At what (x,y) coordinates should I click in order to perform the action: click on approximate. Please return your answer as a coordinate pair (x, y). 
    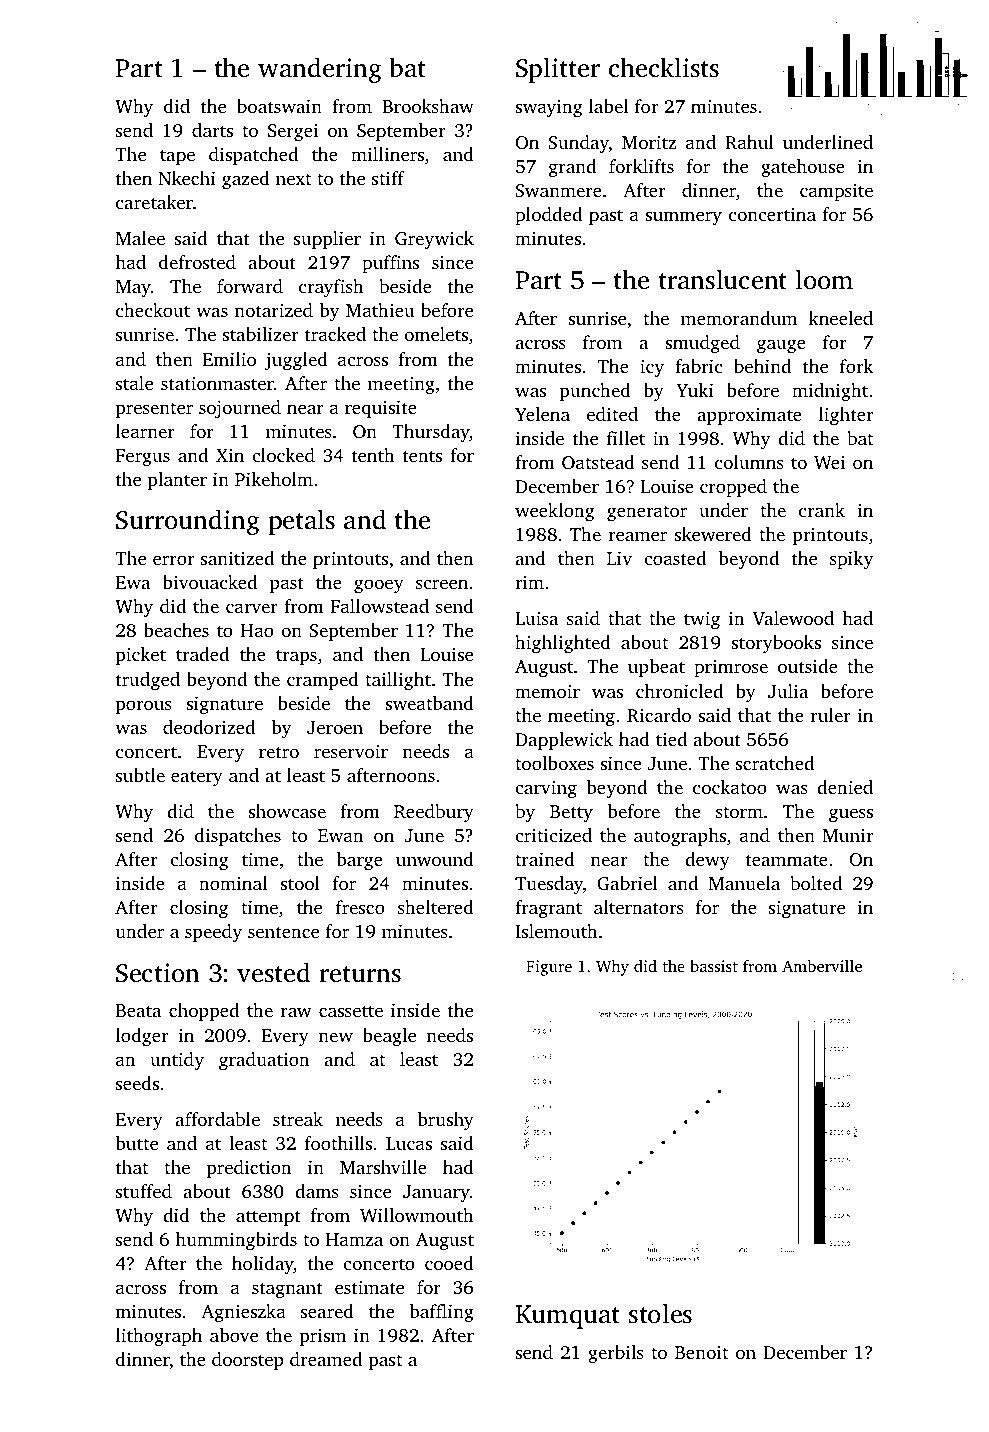
    Looking at the image, I should click on (749, 416).
